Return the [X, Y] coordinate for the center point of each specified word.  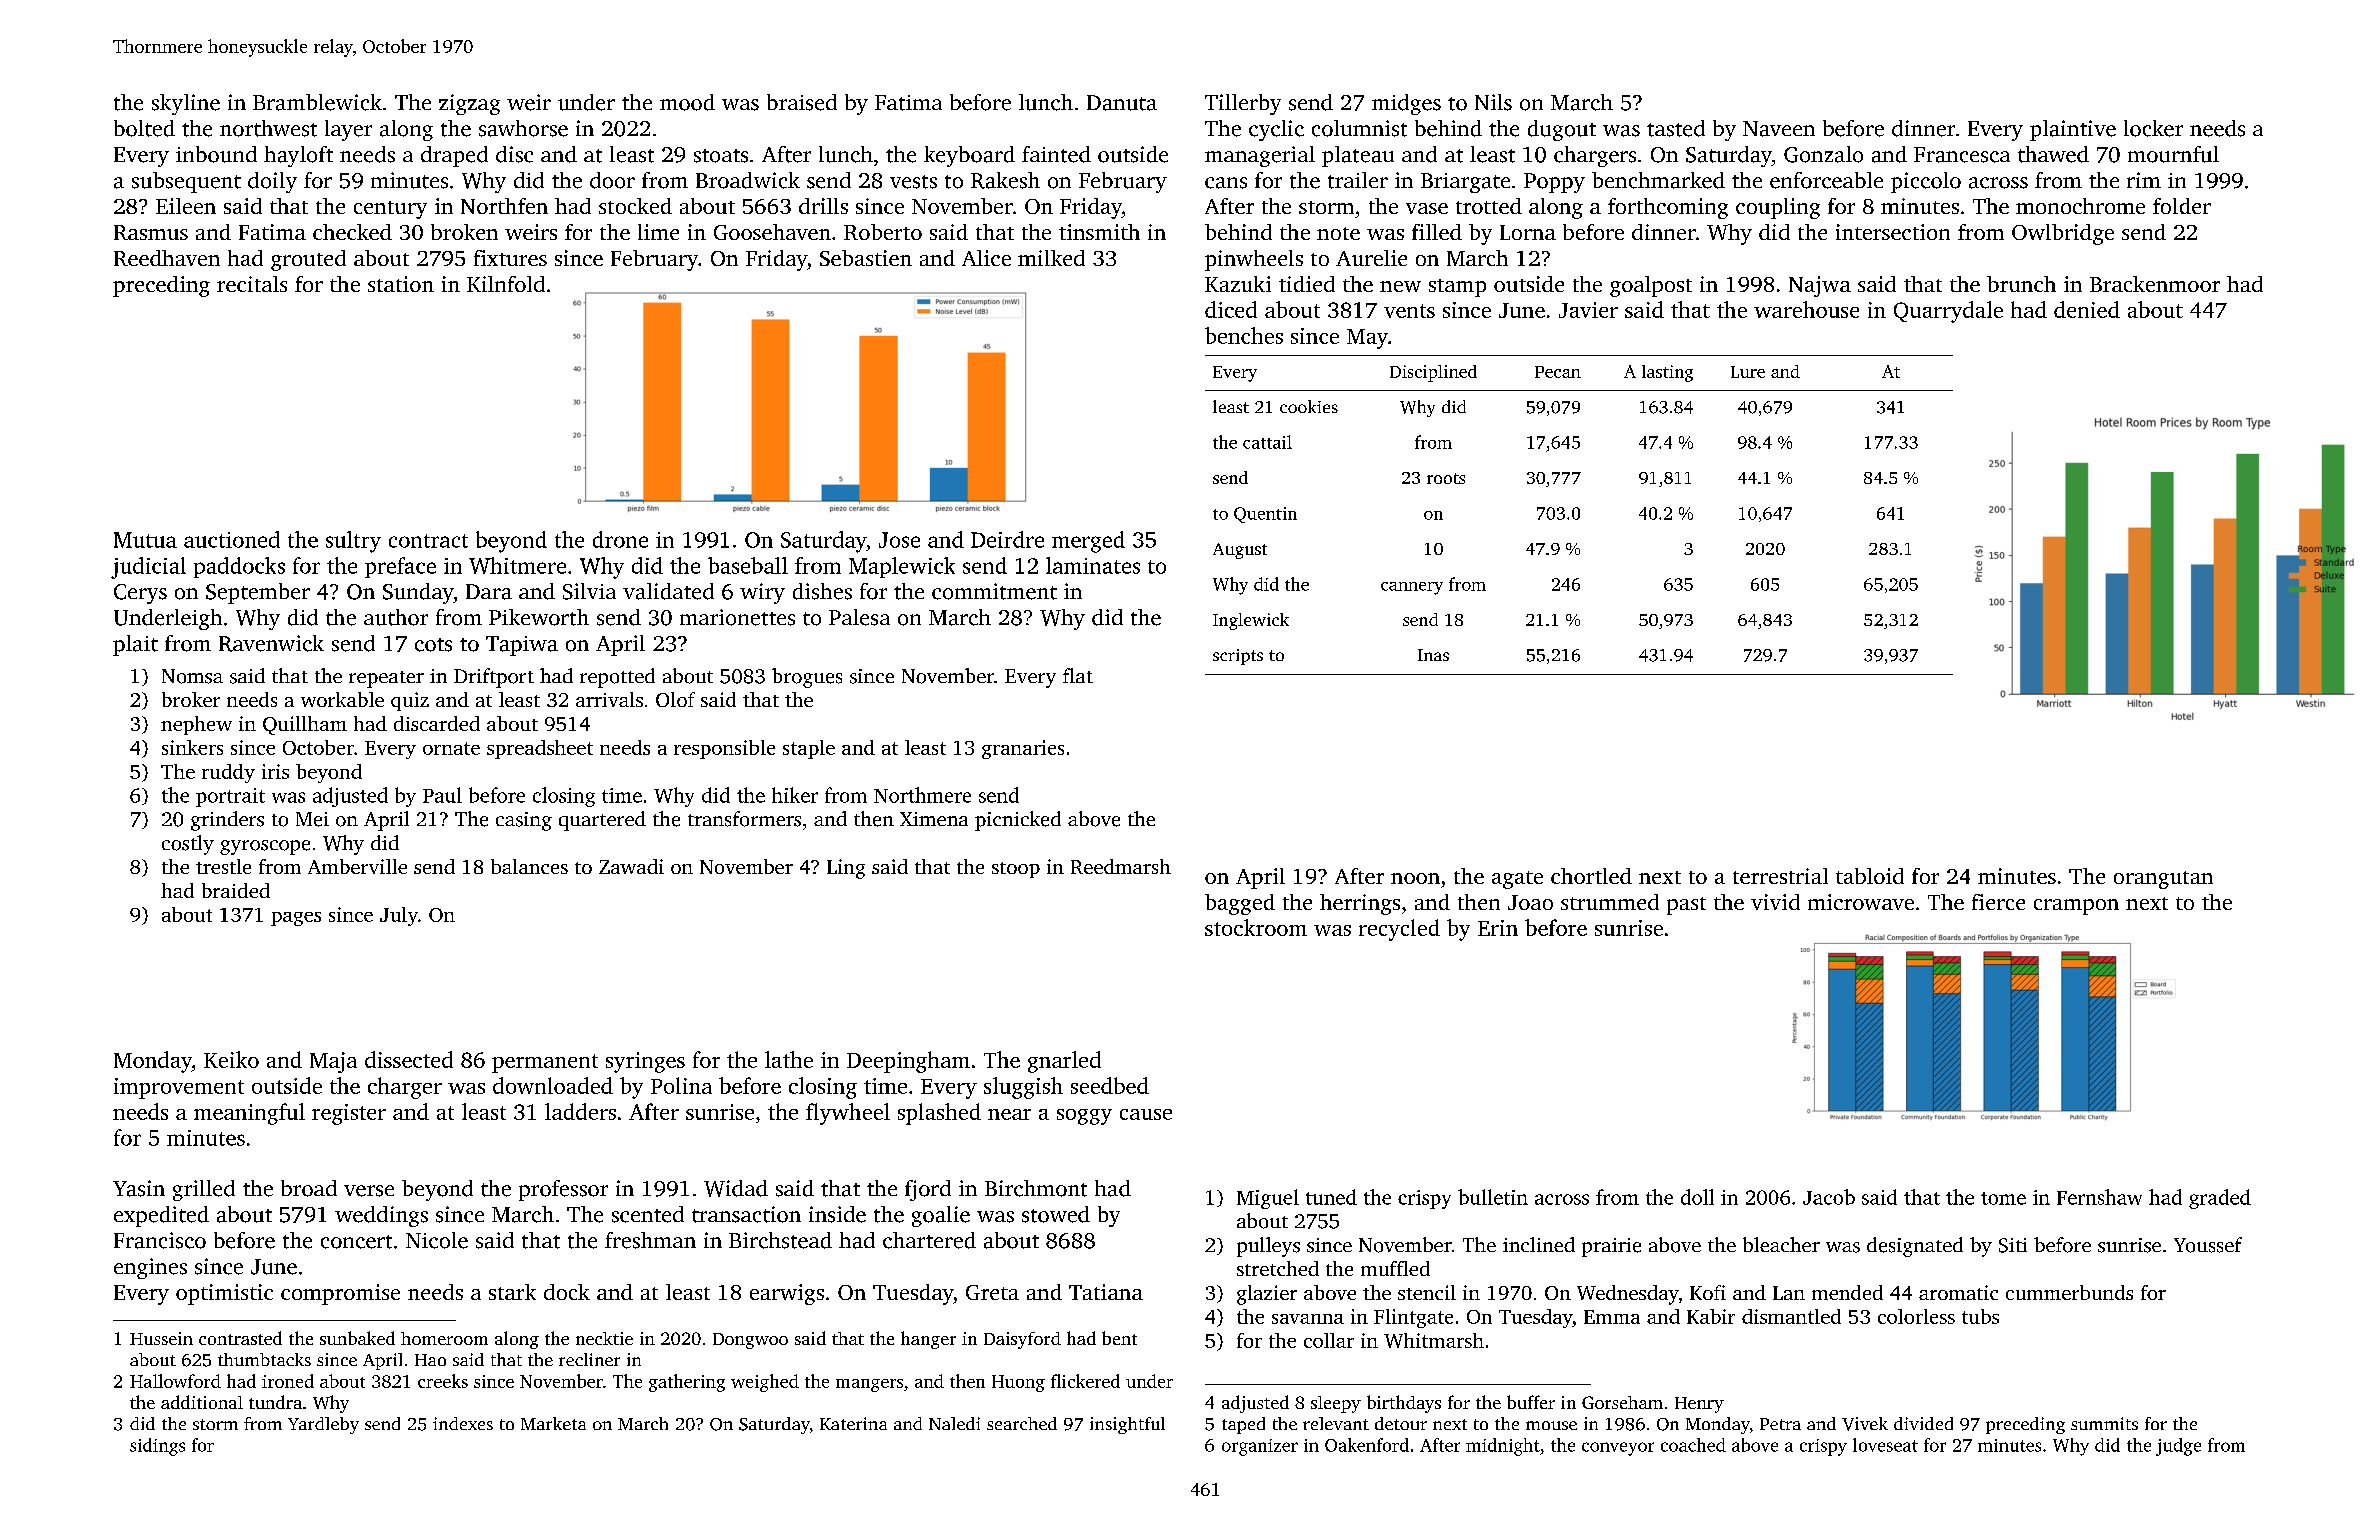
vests [913, 182]
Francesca [1962, 155]
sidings [157, 1447]
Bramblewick [317, 102]
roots [1446, 478]
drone [620, 539]
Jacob [1829, 1197]
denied [2087, 309]
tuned [1331, 1197]
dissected [409, 1059]
